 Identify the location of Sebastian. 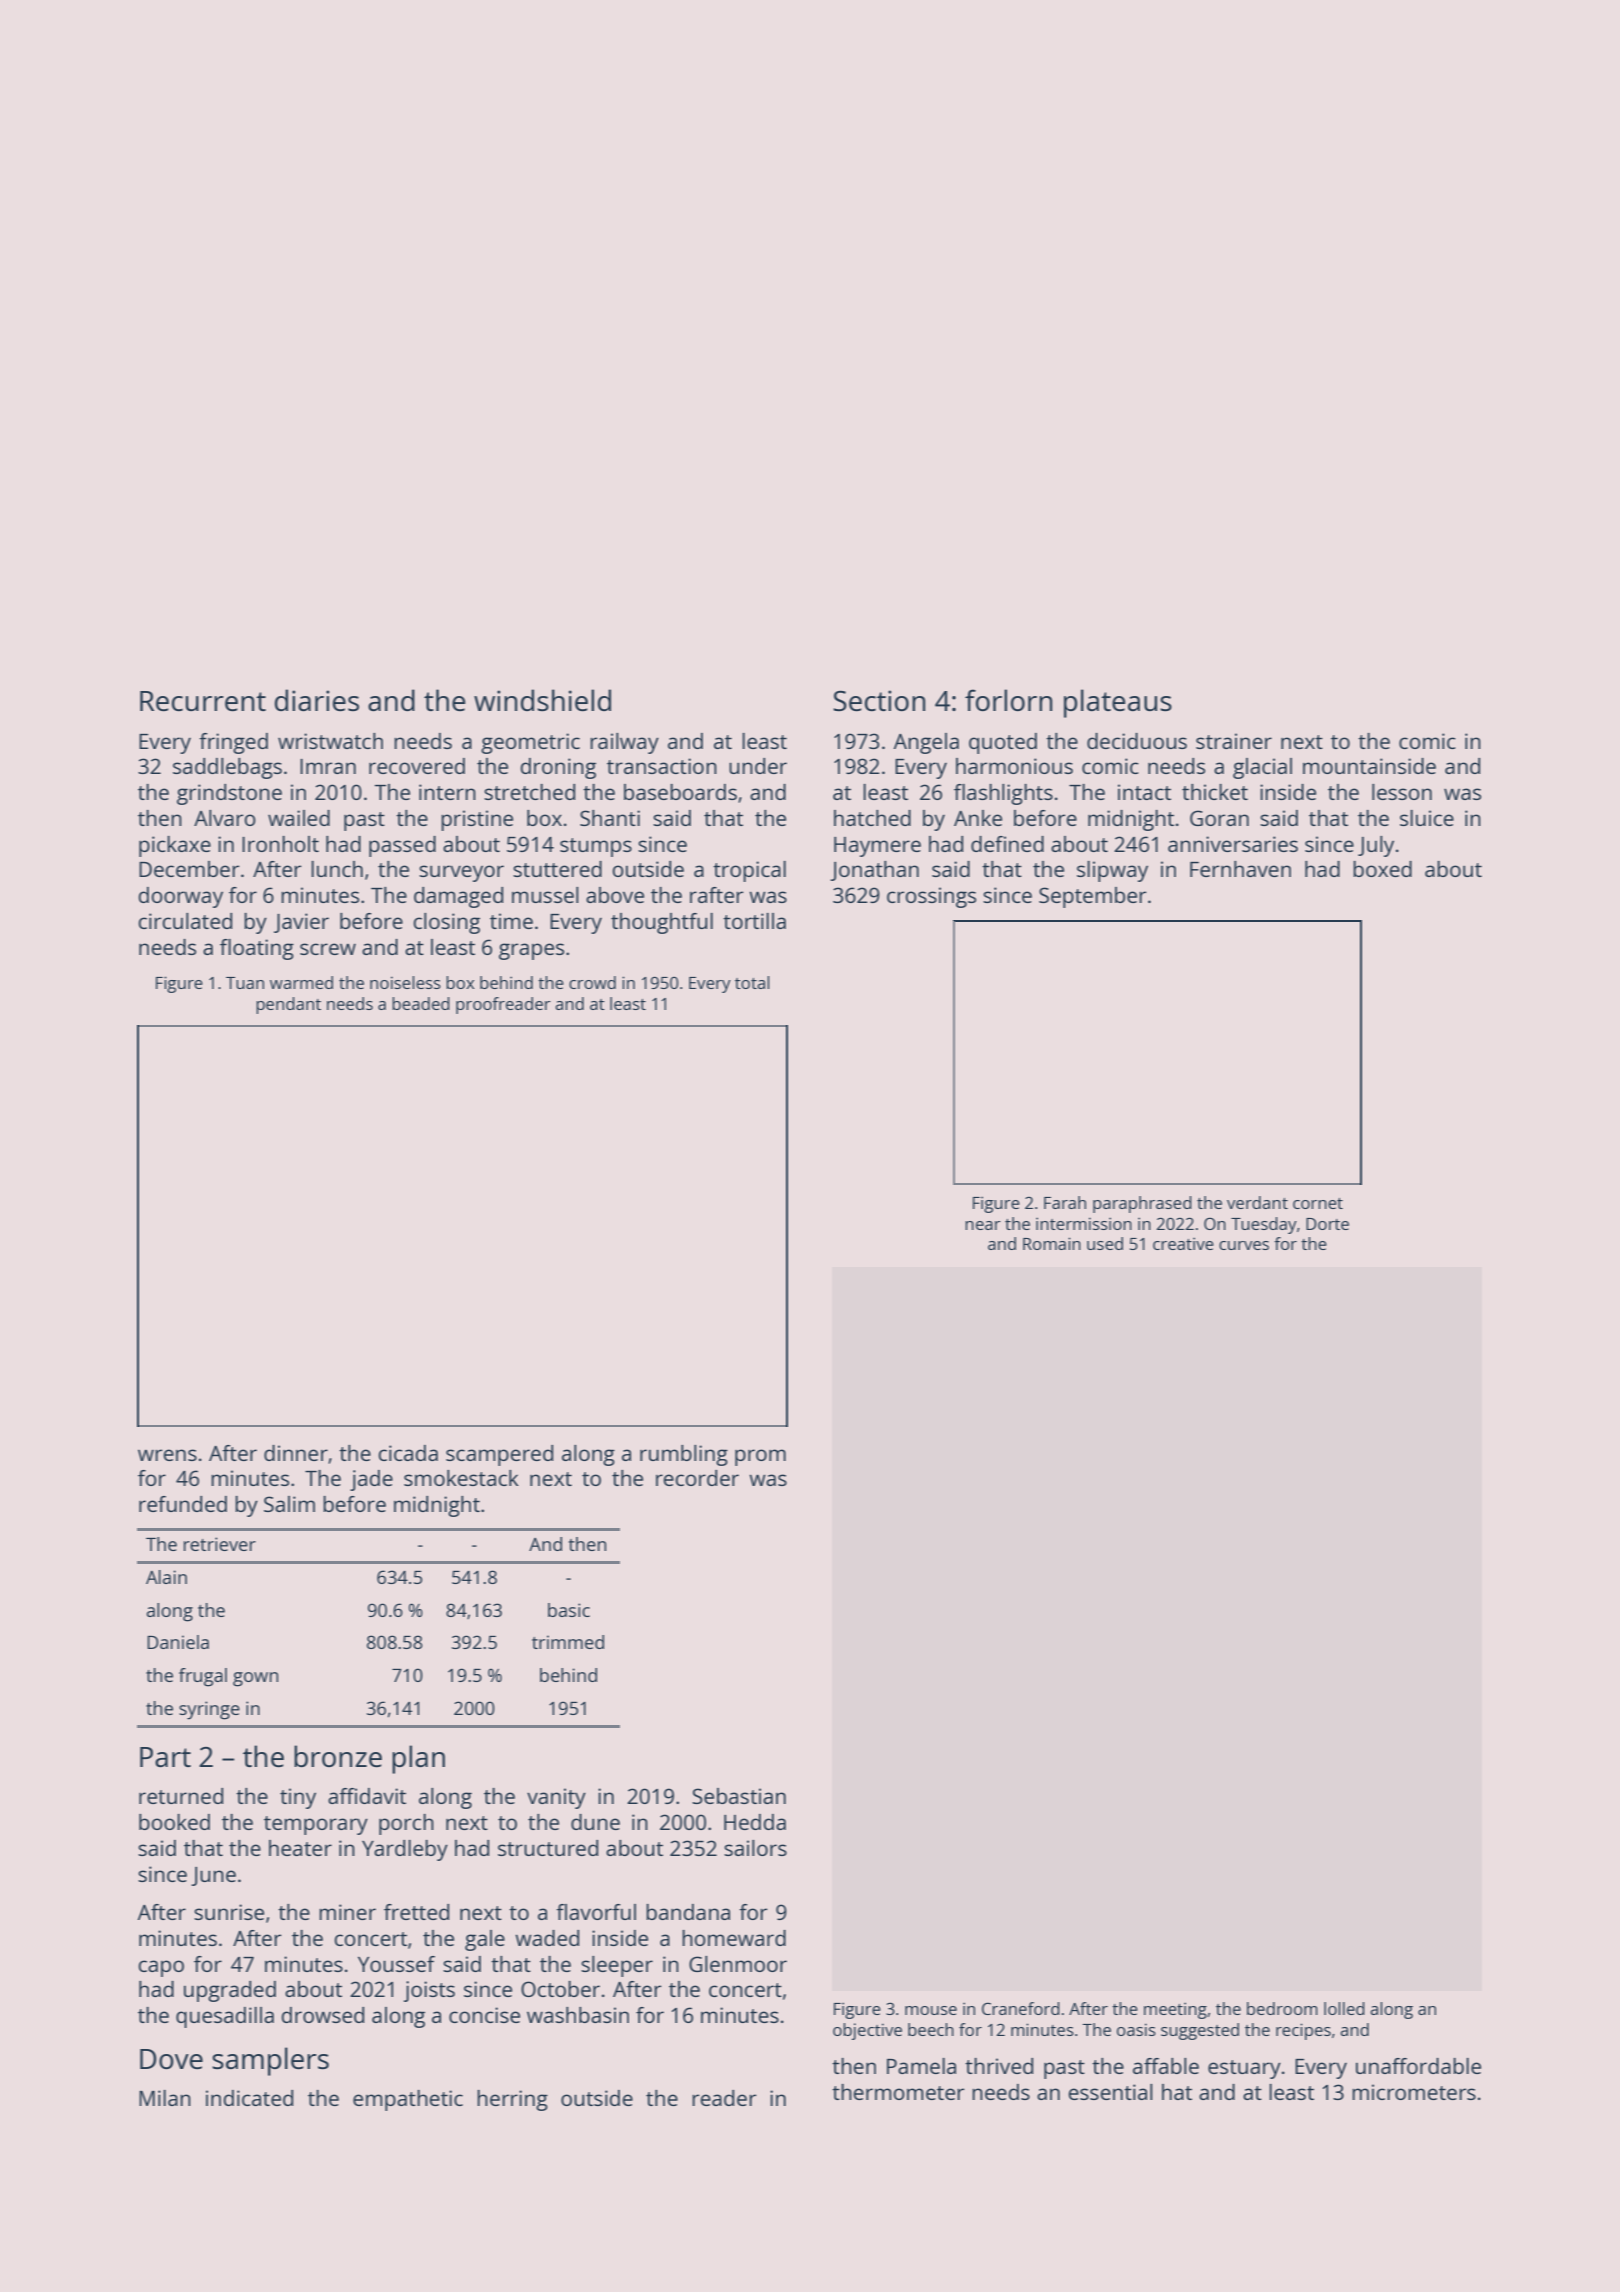
(739, 1796).
